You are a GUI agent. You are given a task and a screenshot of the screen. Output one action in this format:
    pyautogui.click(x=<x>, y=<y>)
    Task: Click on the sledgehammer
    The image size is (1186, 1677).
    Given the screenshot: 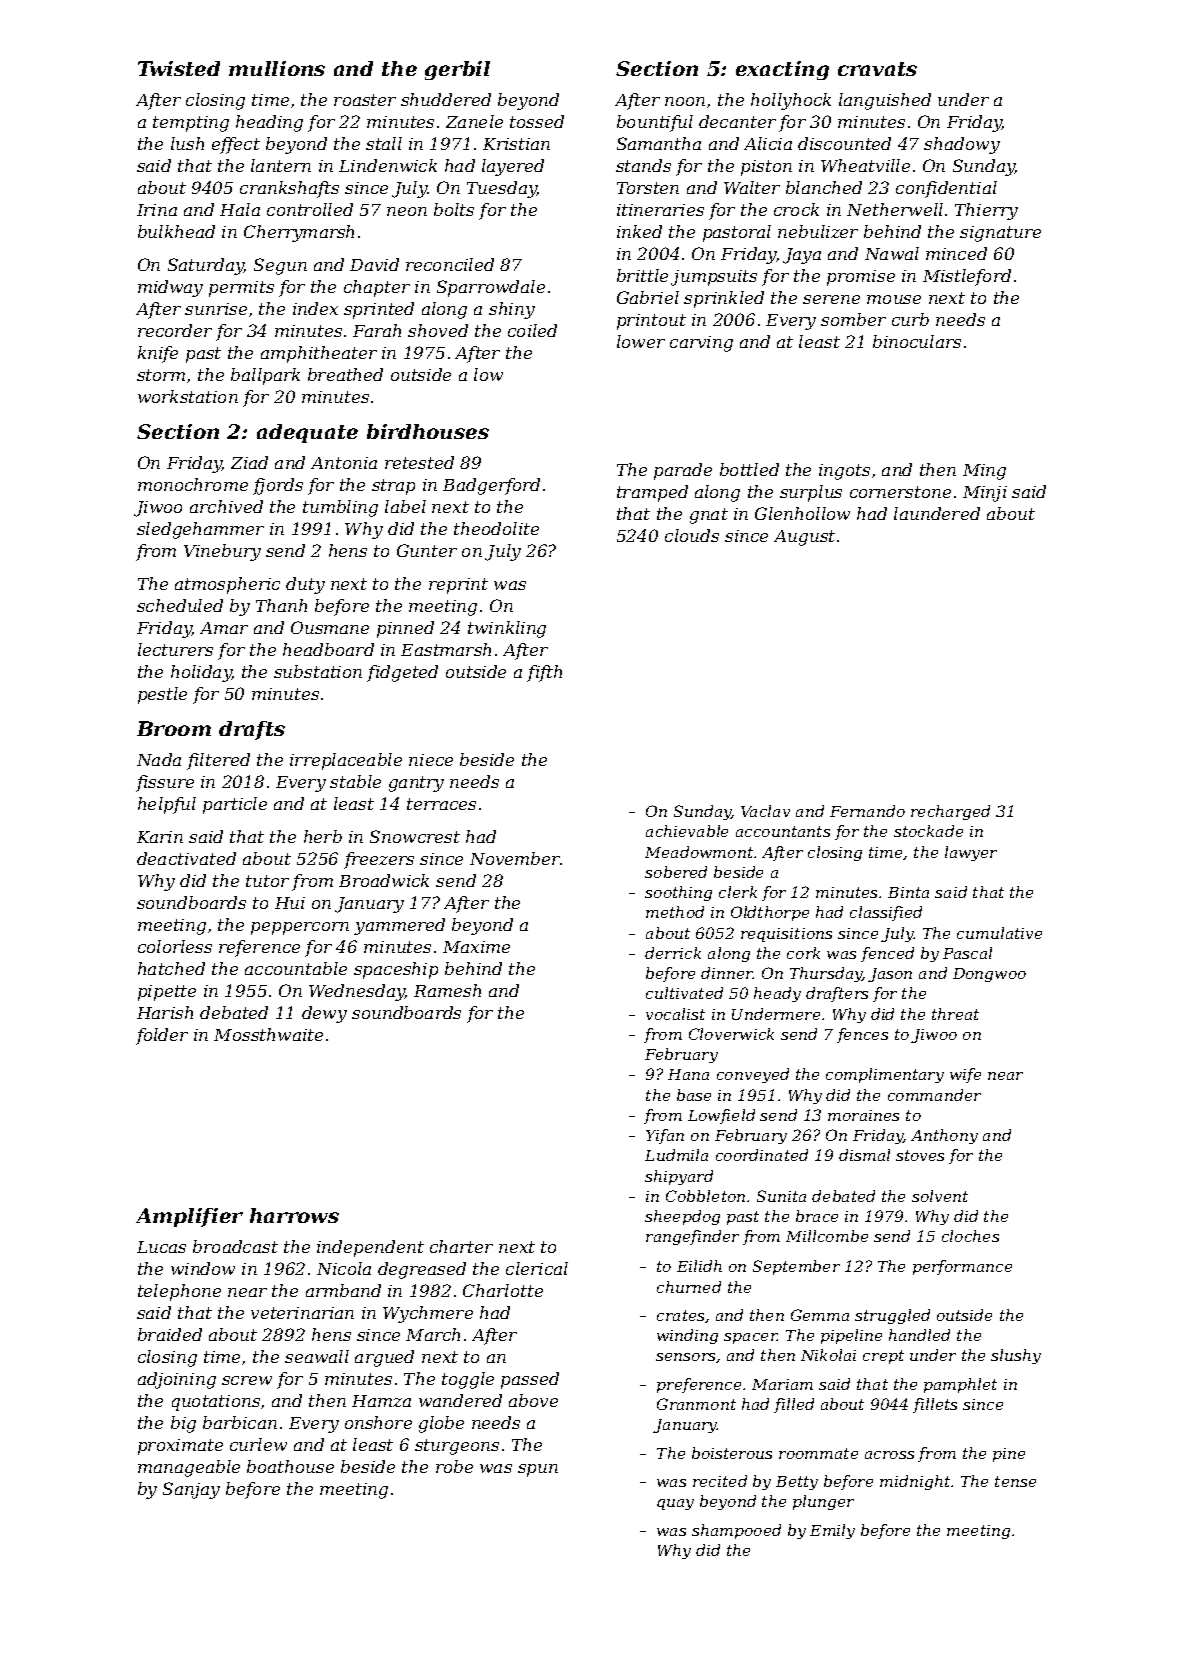 What is the action you would take?
    pyautogui.click(x=200, y=530)
